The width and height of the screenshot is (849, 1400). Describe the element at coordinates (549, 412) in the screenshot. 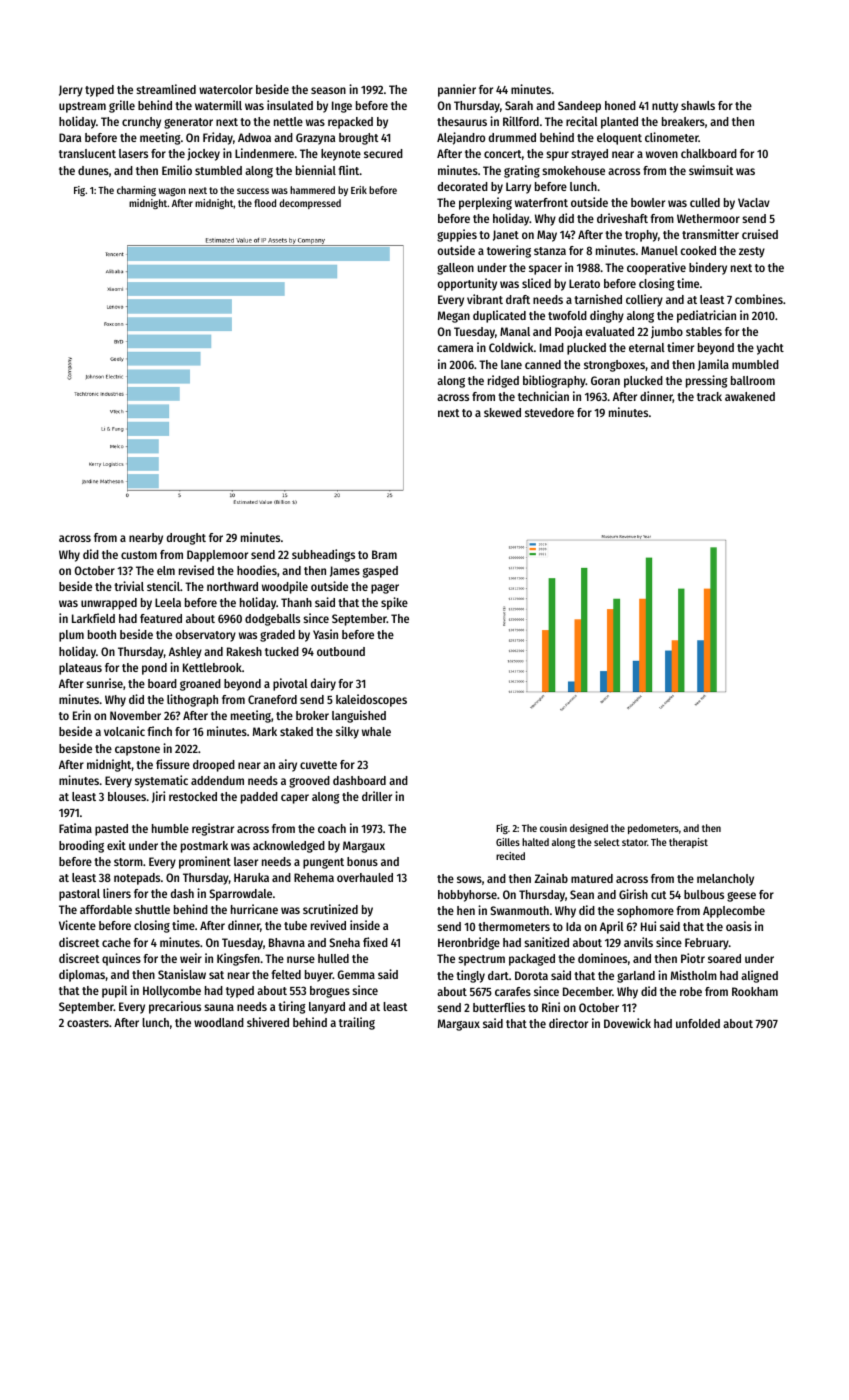

I see `stevedore` at that location.
